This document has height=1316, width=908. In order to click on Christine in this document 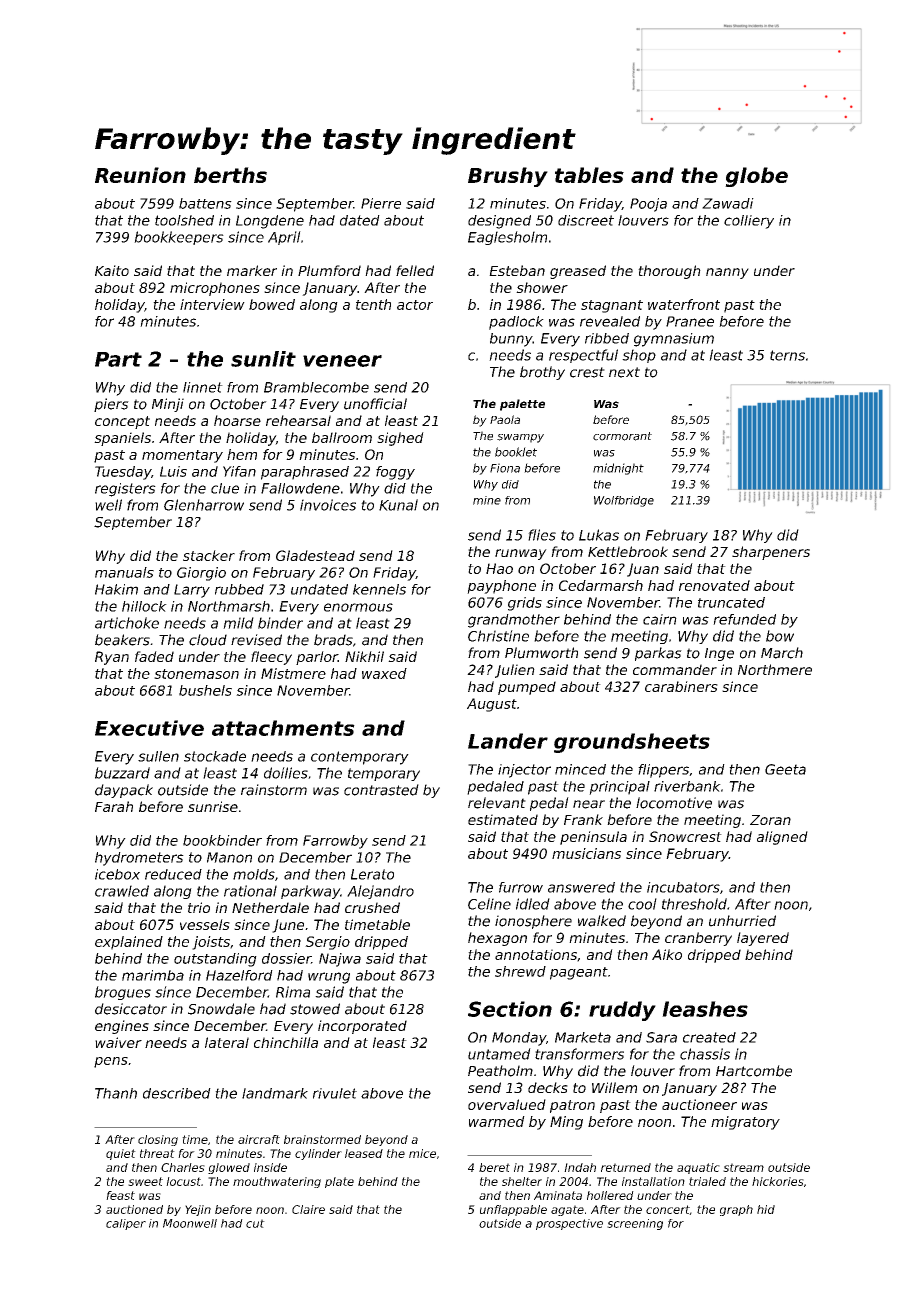, I will do `click(498, 636)`.
